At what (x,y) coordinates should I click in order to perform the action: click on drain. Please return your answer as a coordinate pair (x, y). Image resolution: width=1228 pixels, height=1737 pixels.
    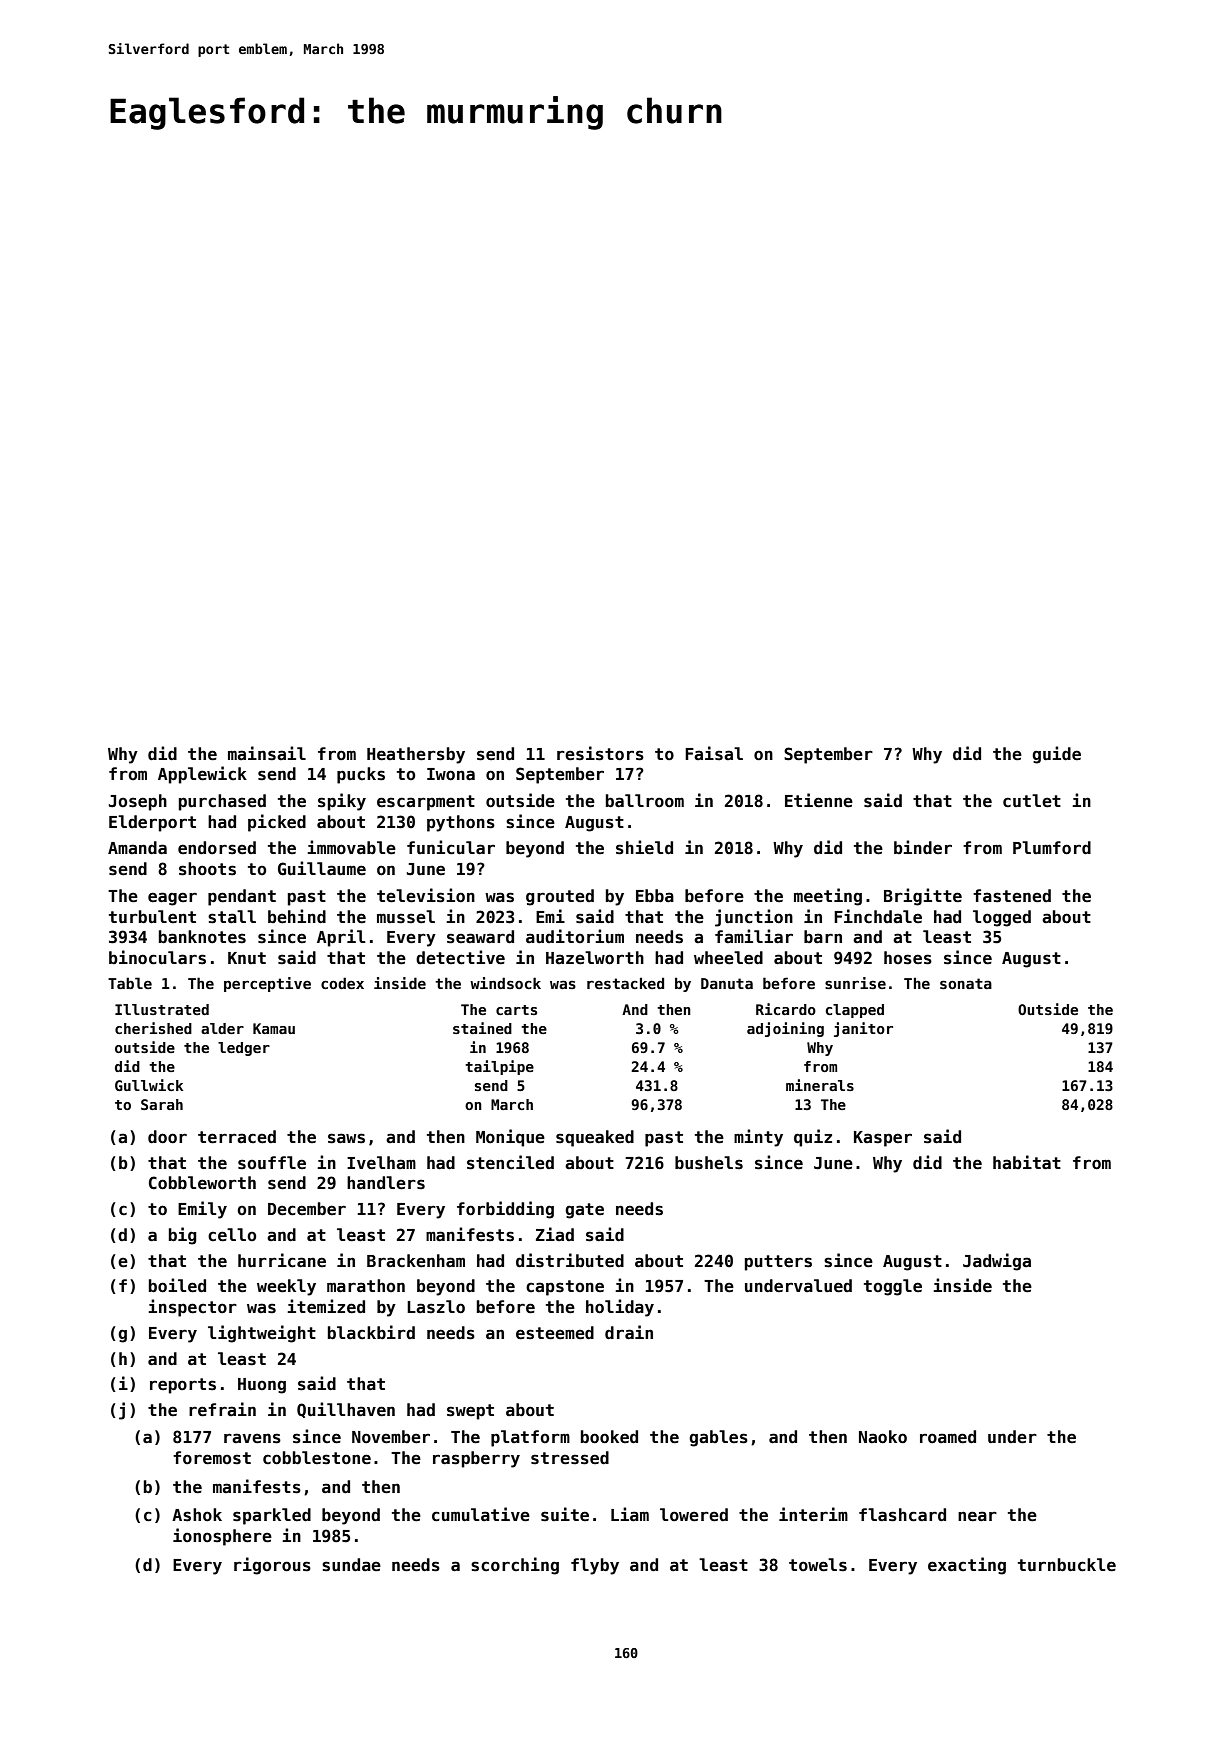
    Looking at the image, I should click on (629, 1332).
